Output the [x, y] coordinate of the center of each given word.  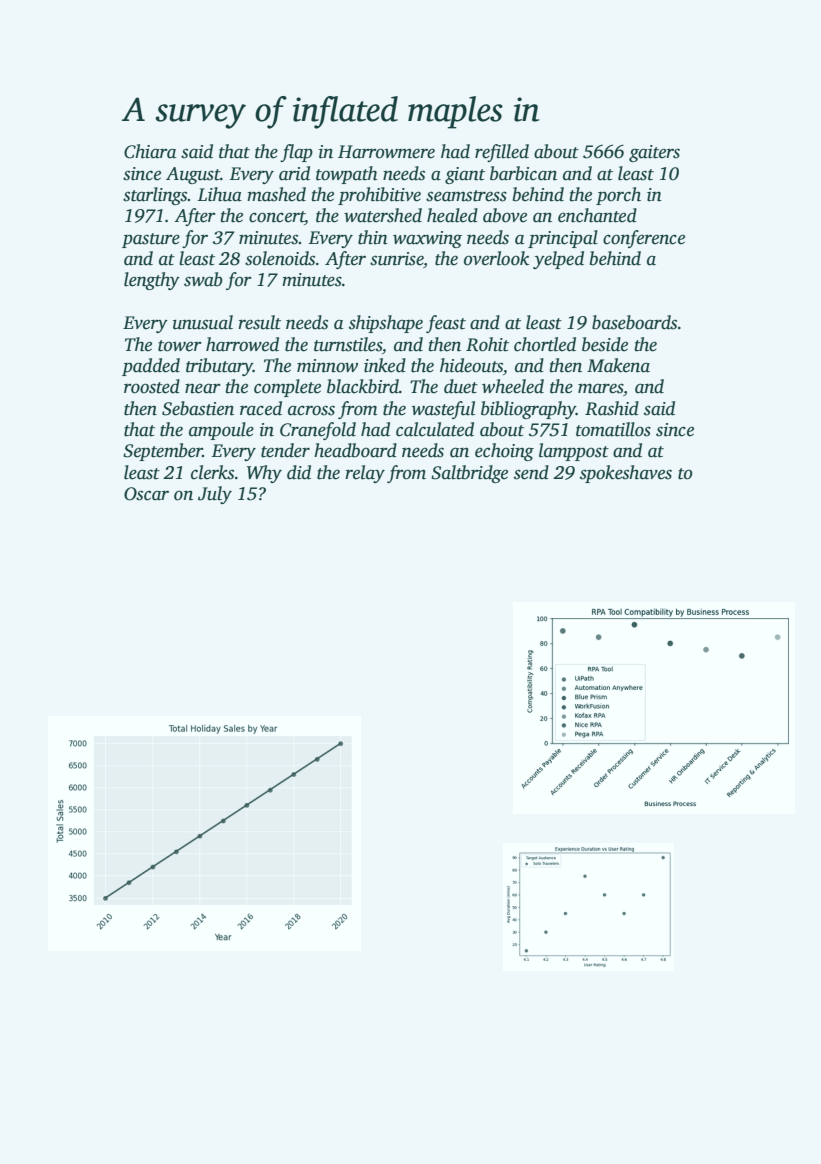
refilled [502, 153]
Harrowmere [386, 152]
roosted [152, 386]
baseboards [634, 322]
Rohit [487, 344]
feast [446, 324]
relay [365, 474]
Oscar [146, 494]
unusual [203, 322]
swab [203, 279]
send [531, 472]
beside [605, 344]
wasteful [443, 410]
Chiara [150, 151]
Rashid [612, 408]
